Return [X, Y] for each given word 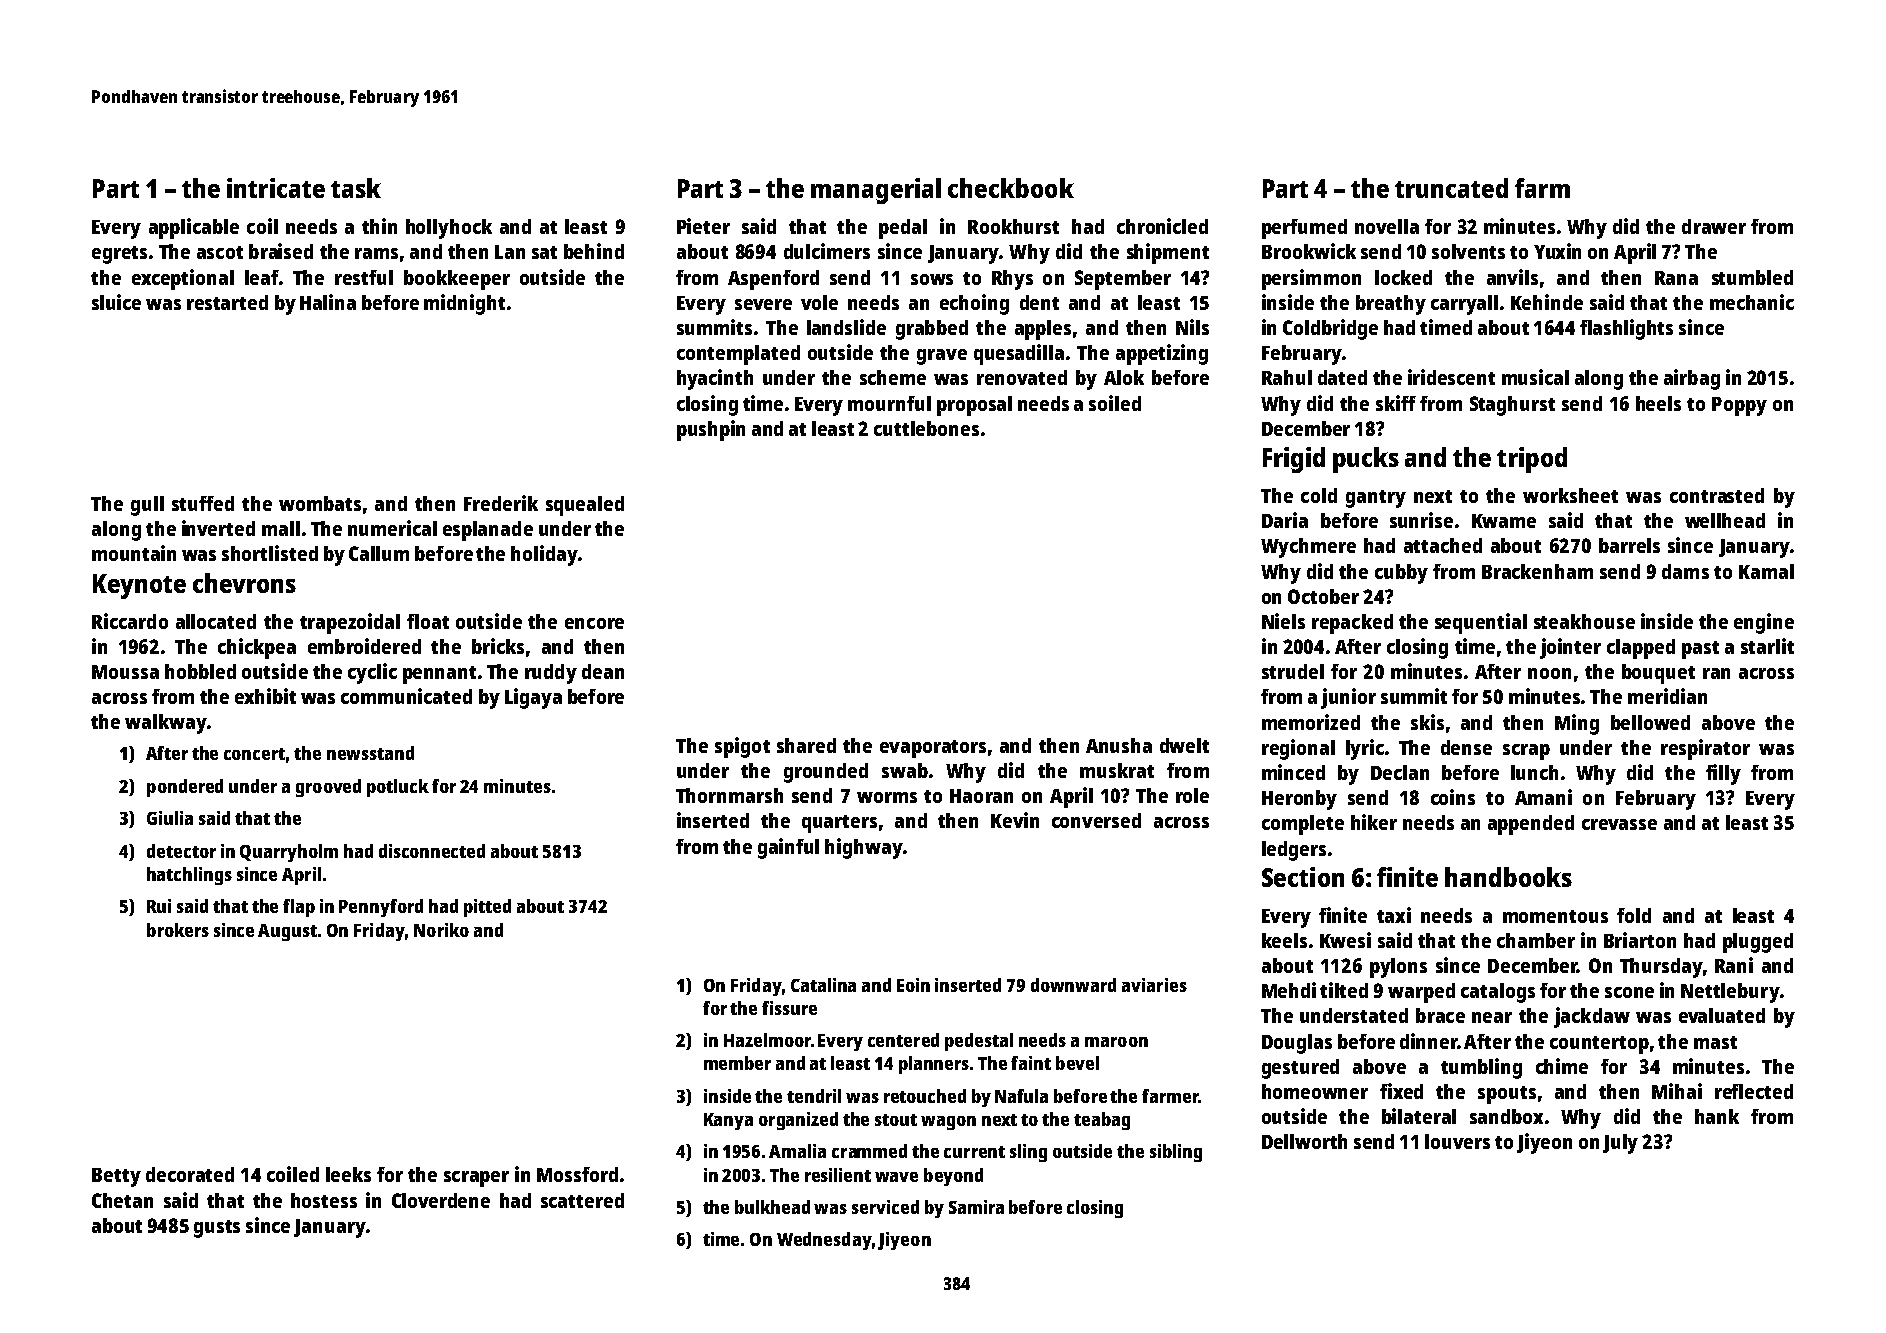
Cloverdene [441, 1200]
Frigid [1294, 460]
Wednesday [824, 1241]
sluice [116, 302]
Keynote [139, 586]
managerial [876, 191]
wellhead [1725, 520]
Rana [1676, 278]
